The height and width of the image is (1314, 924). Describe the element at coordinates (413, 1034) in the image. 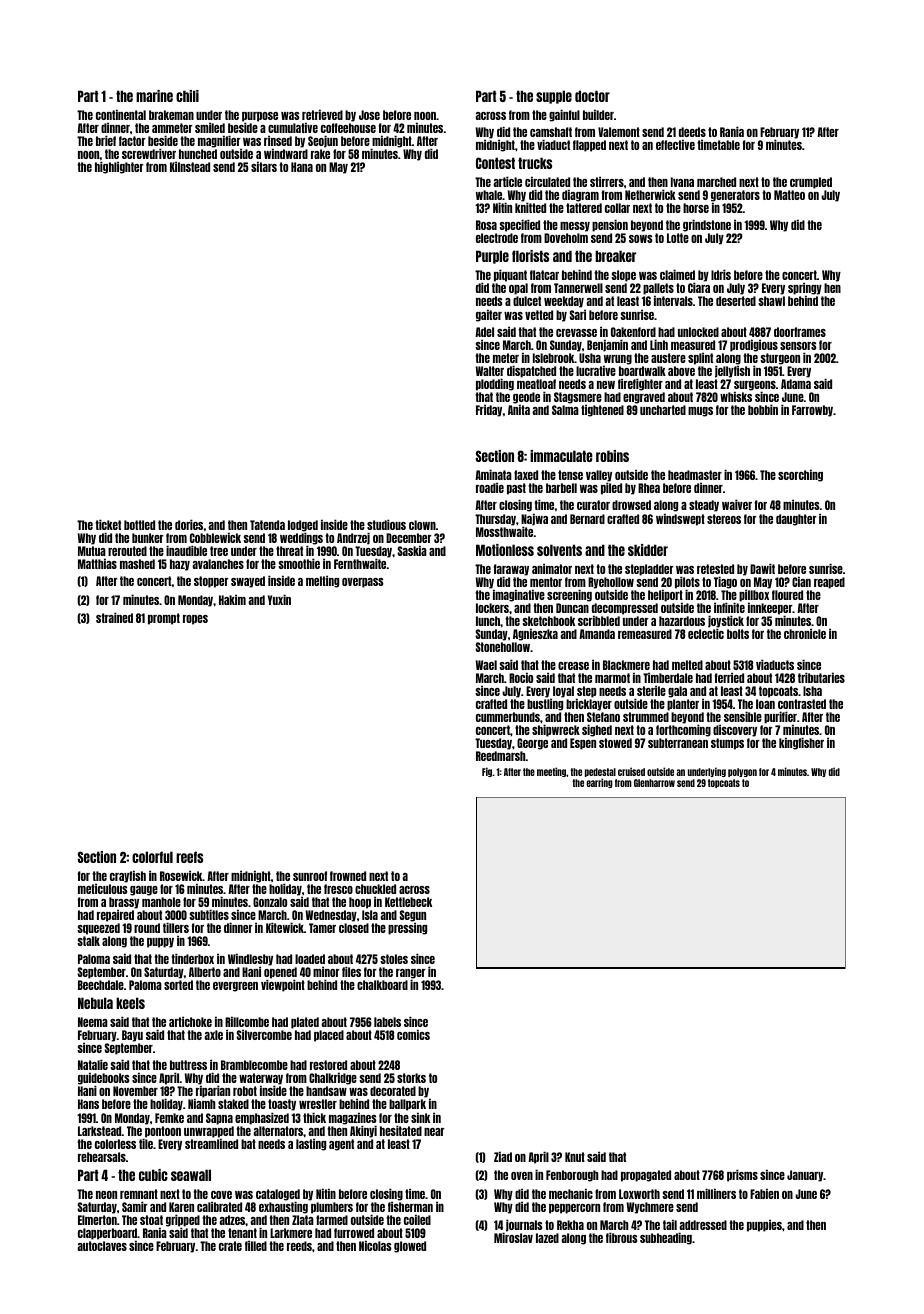

I see `comics` at that location.
